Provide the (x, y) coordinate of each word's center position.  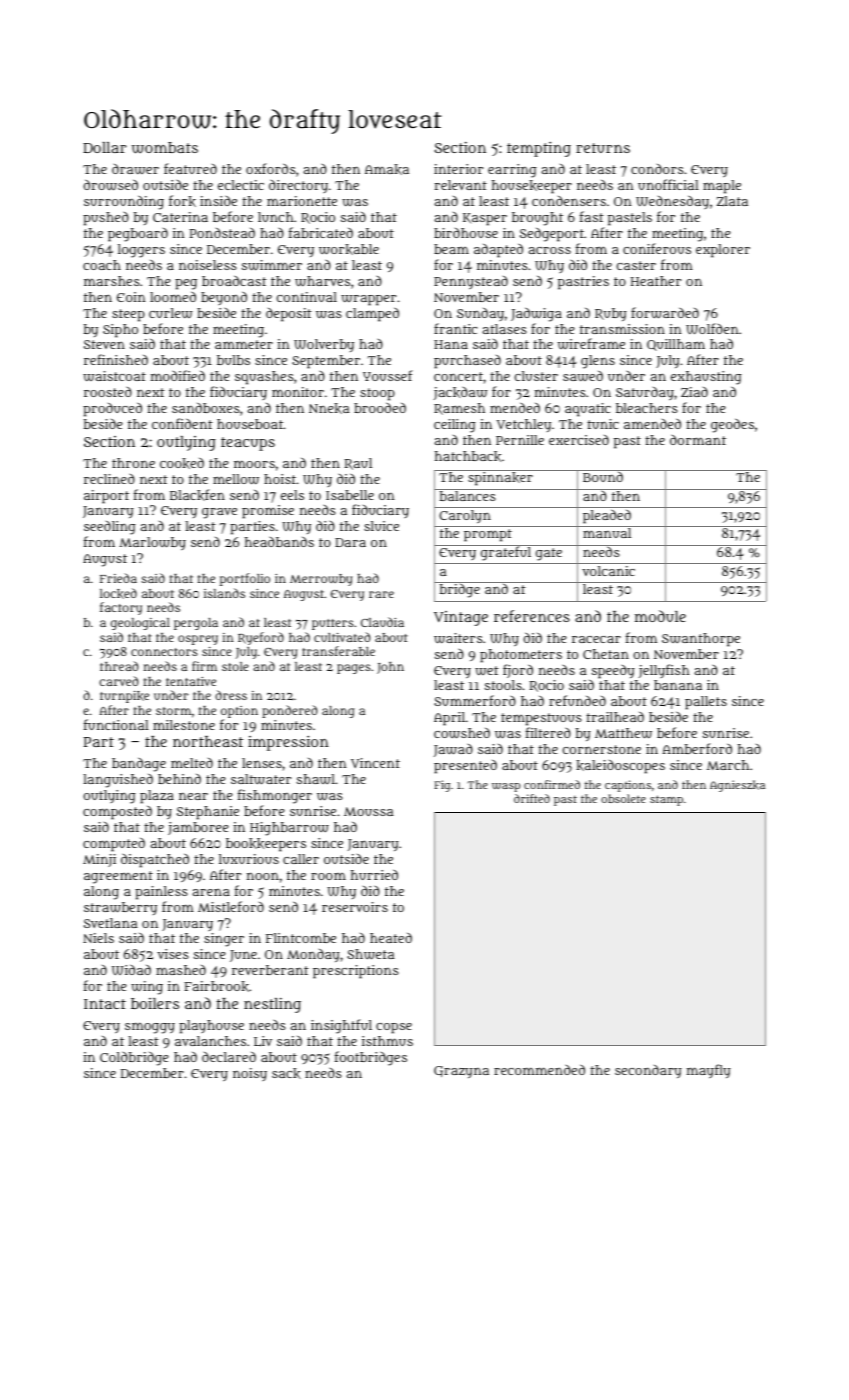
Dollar (104, 147)
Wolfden (712, 328)
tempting (539, 149)
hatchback (468, 456)
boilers (155, 1003)
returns (603, 148)
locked (118, 593)
